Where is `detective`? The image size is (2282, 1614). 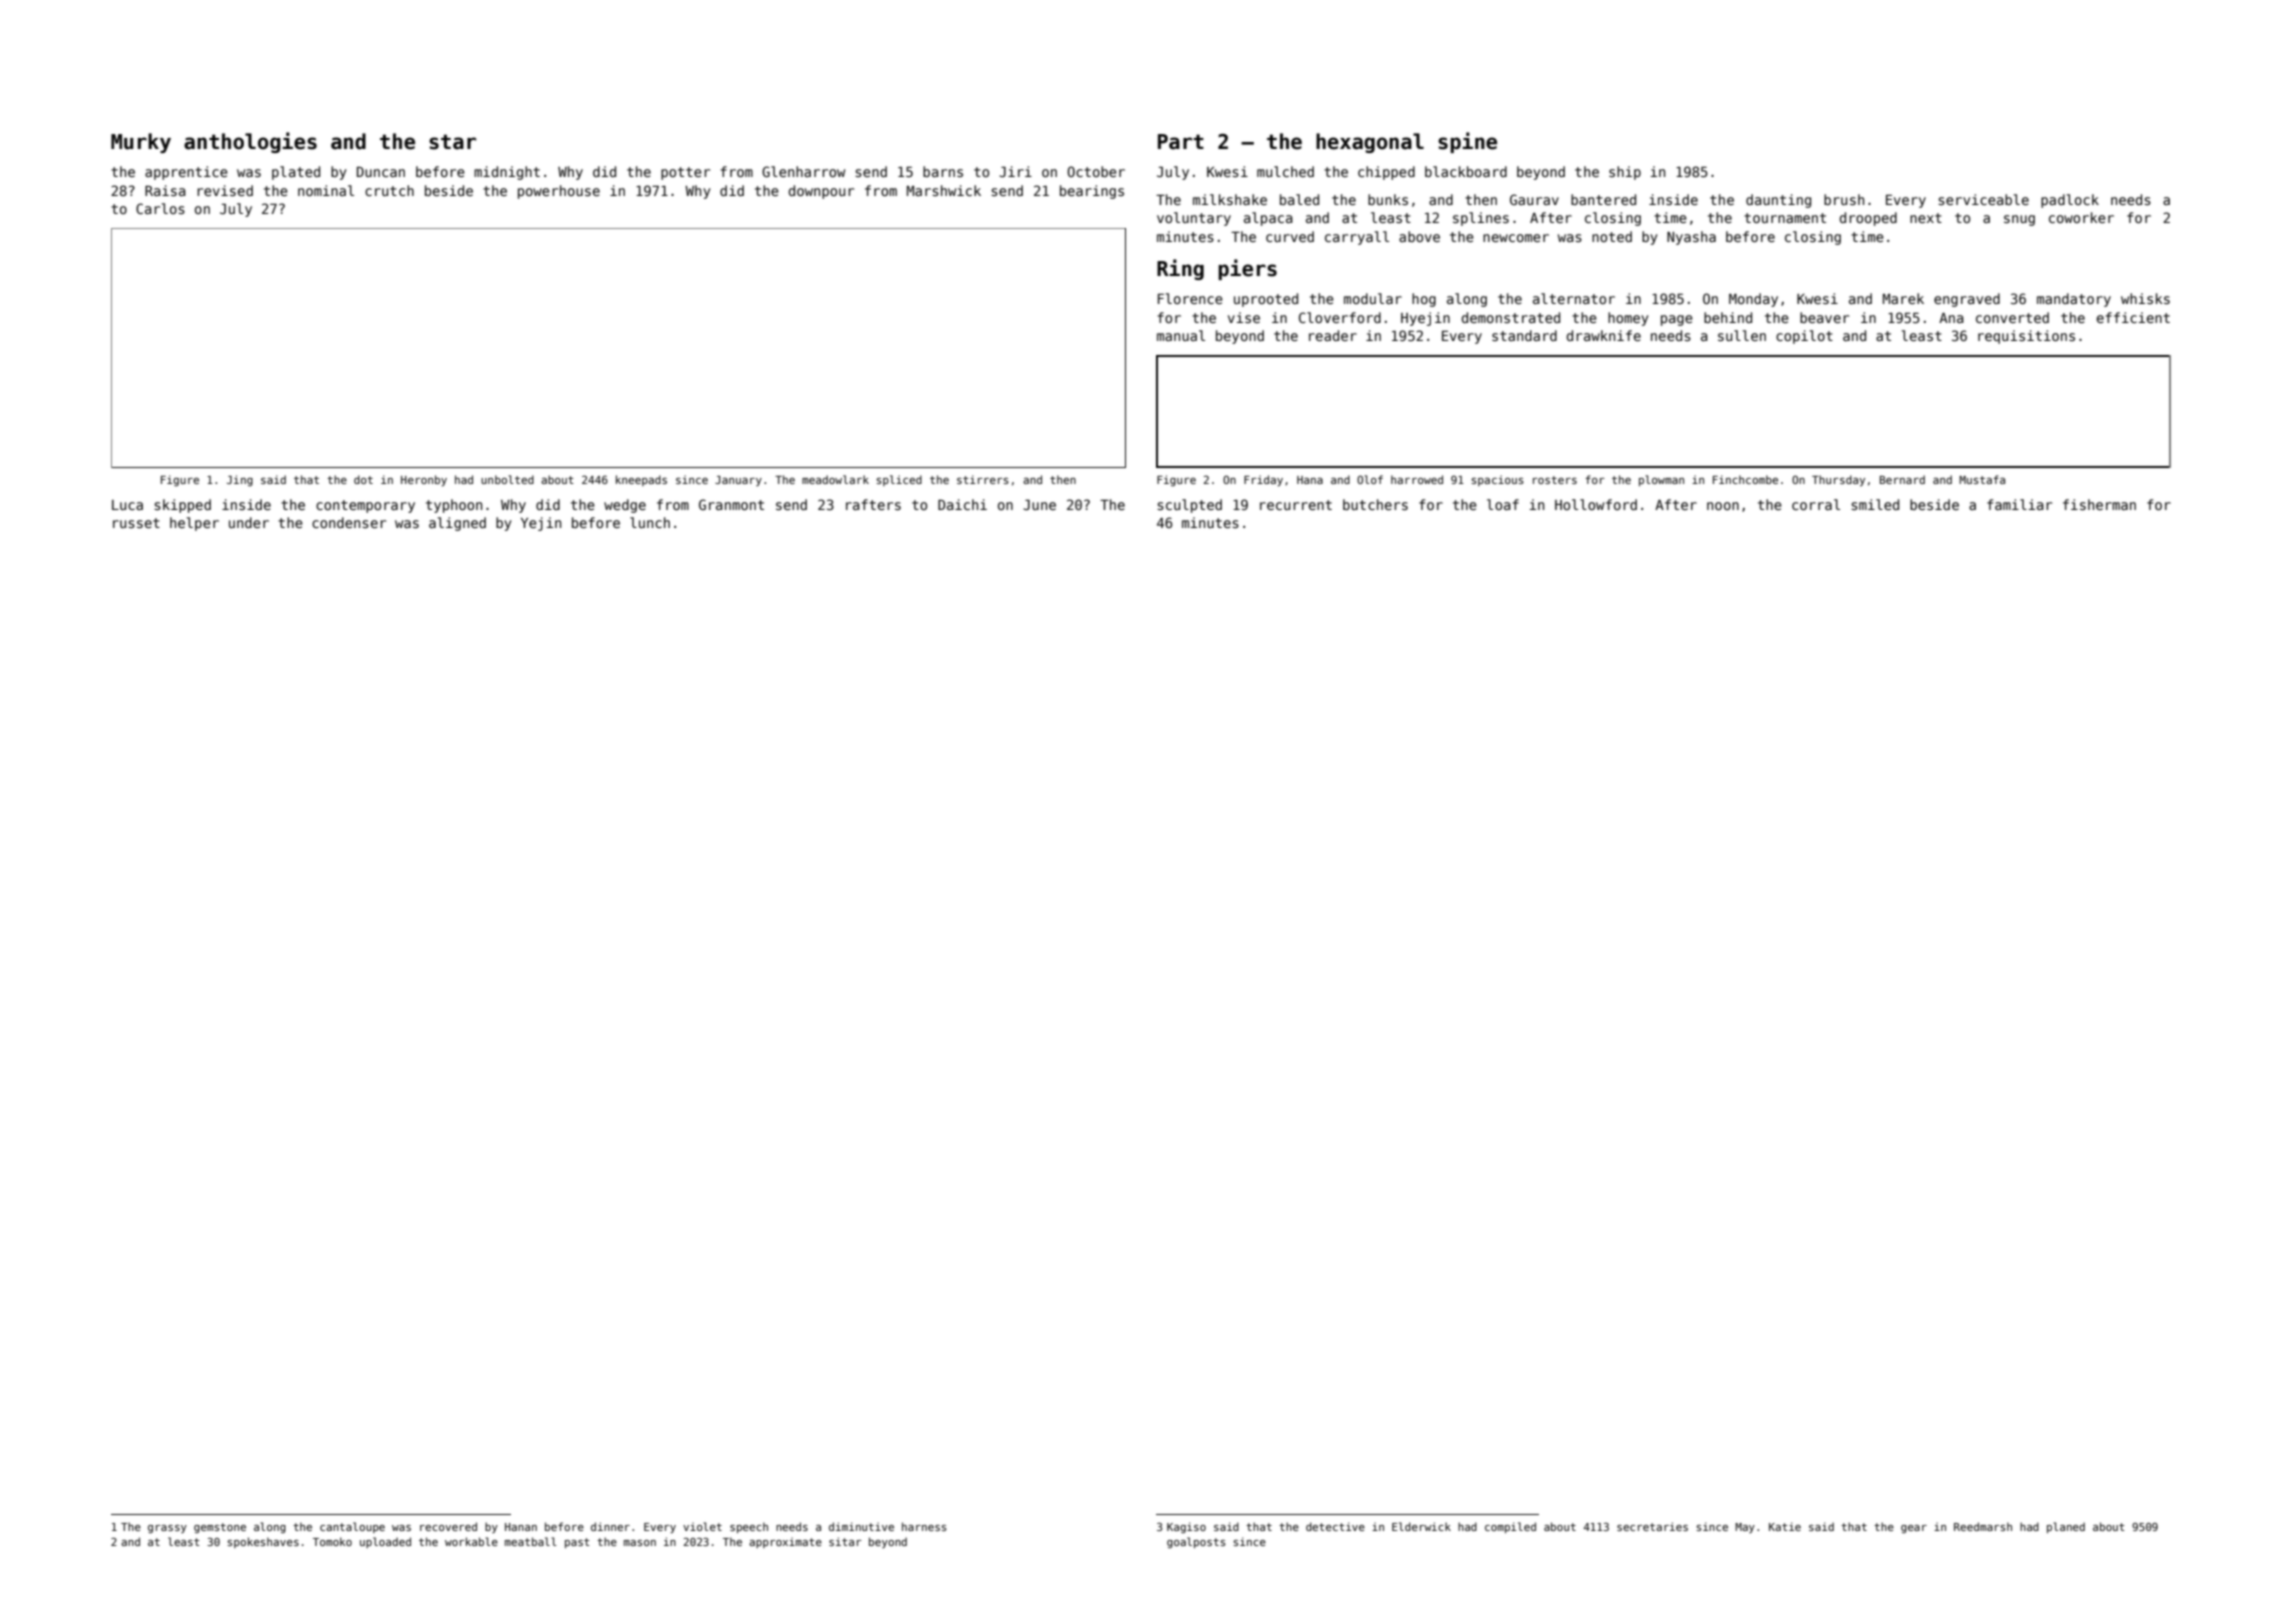
detective is located at coordinates (1335, 1526).
